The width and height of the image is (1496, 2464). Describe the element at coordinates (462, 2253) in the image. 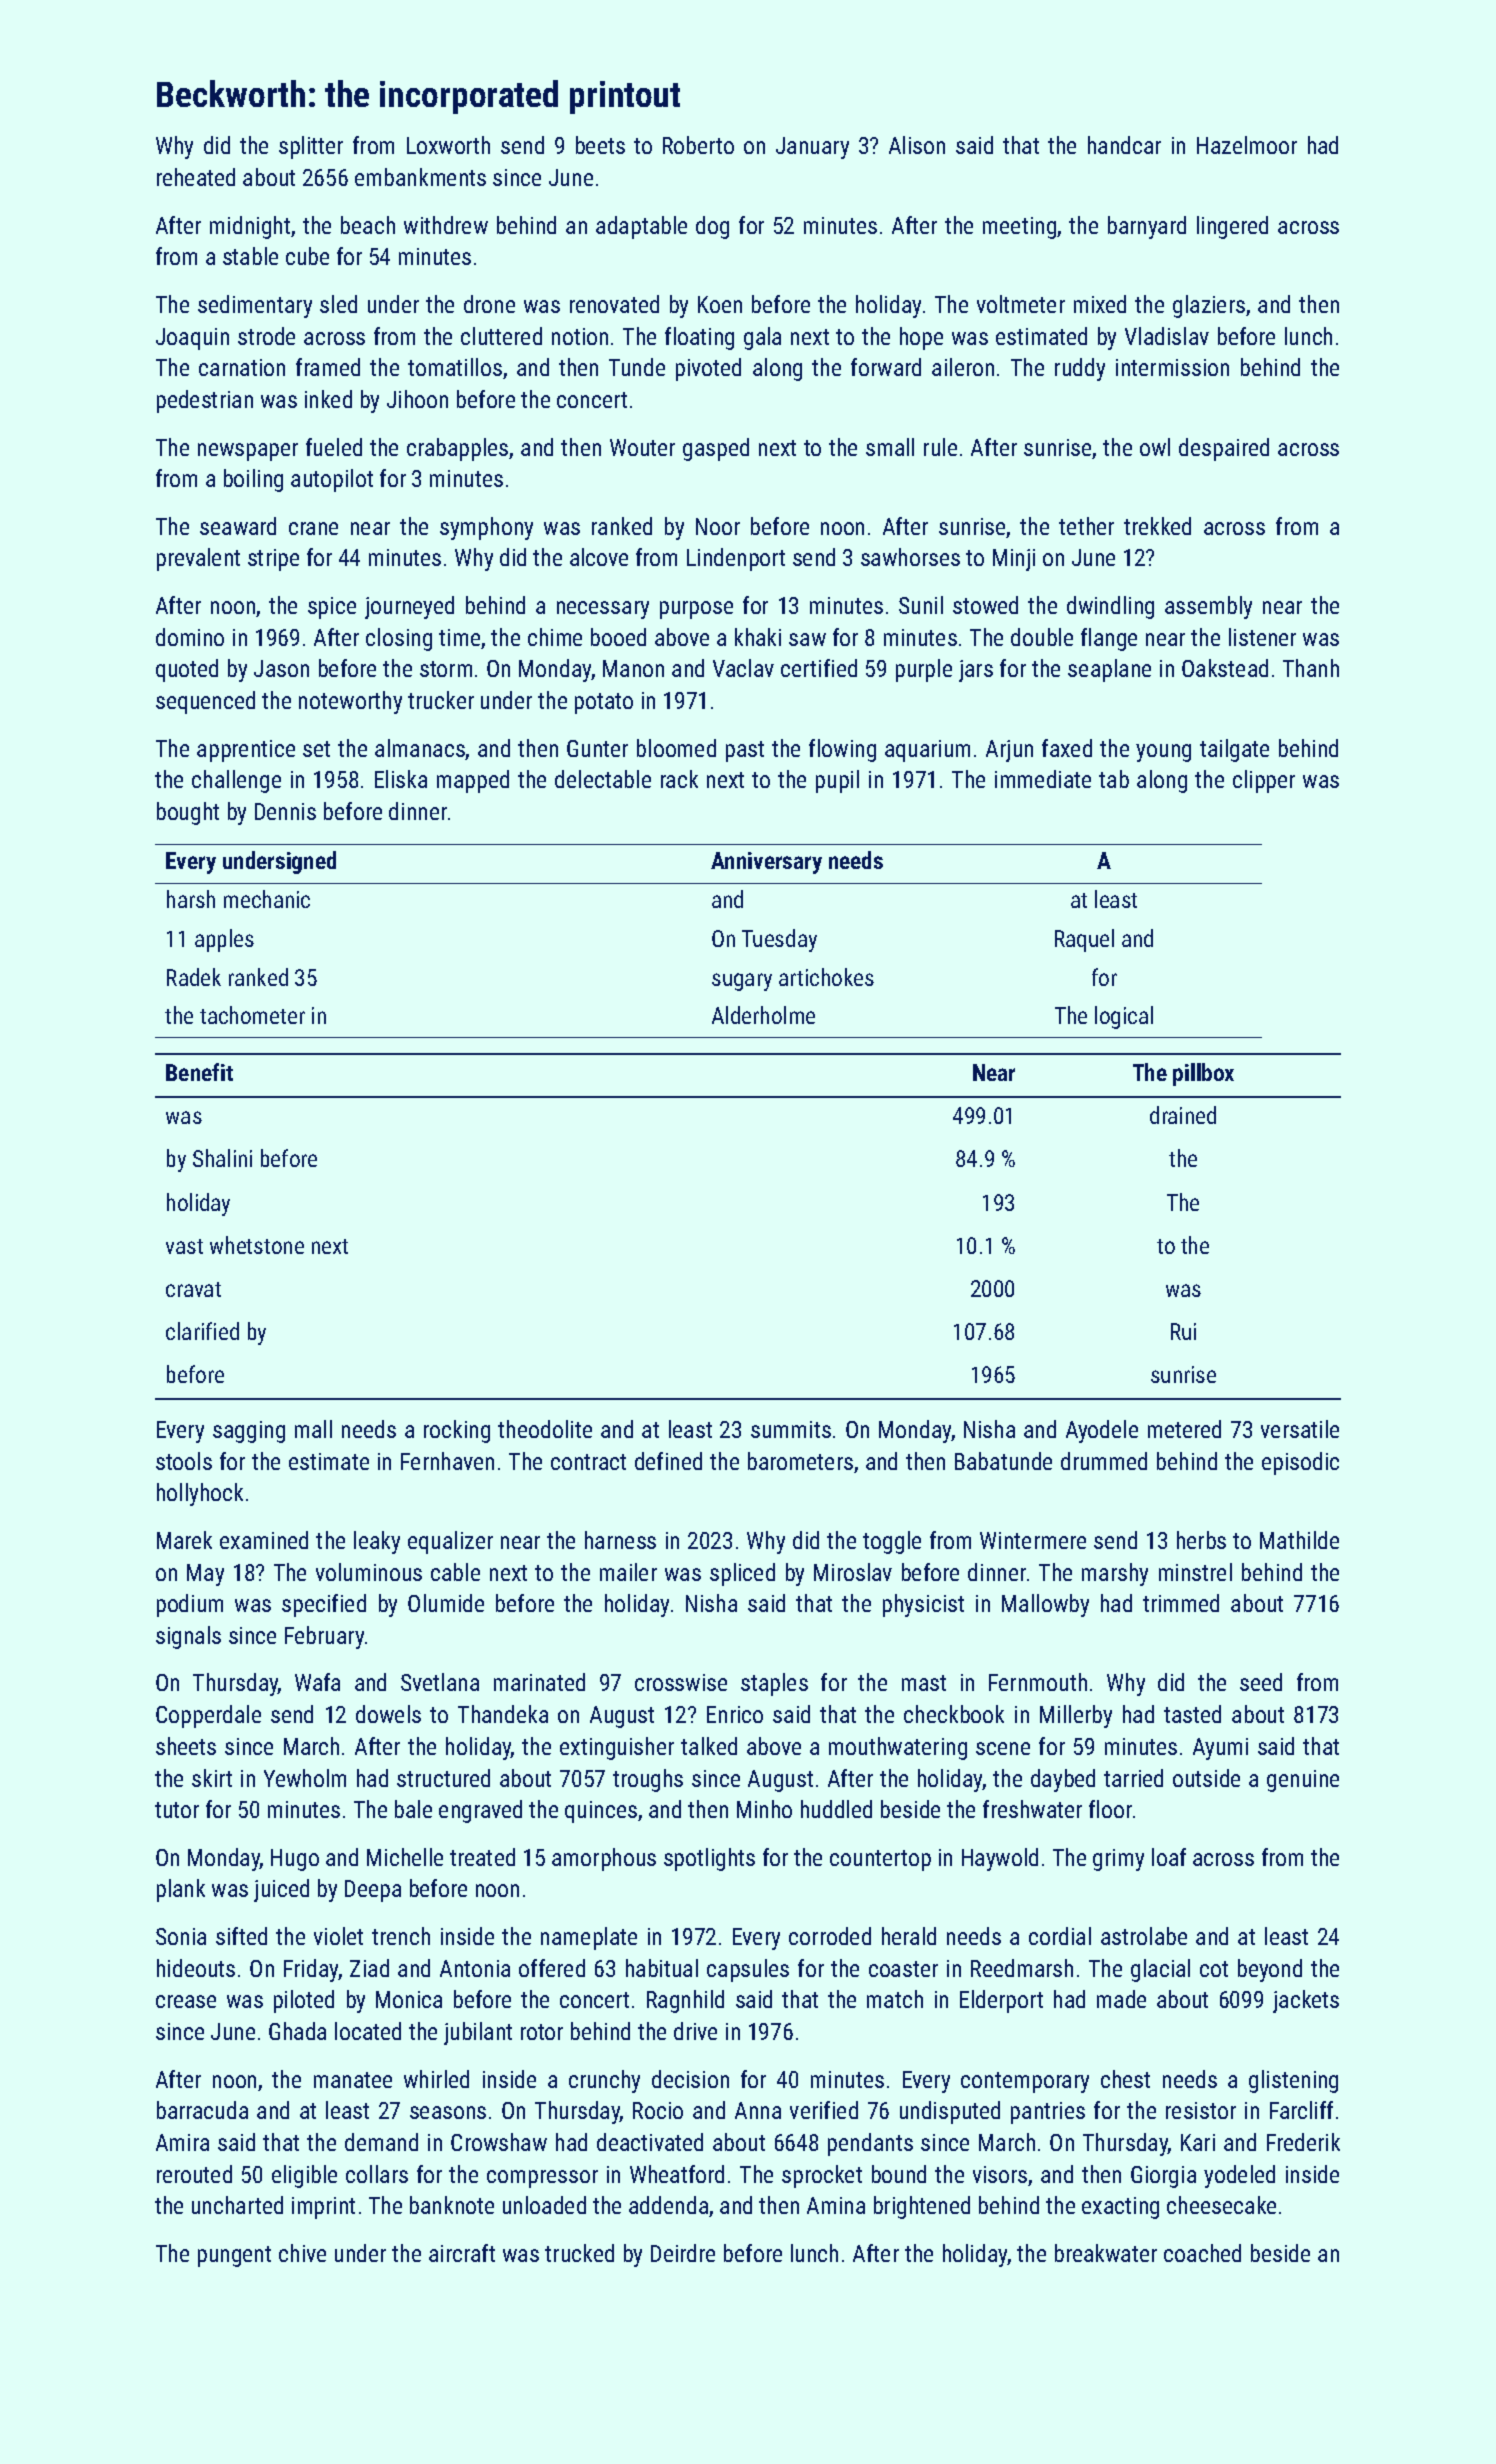

I see `aircraft` at that location.
